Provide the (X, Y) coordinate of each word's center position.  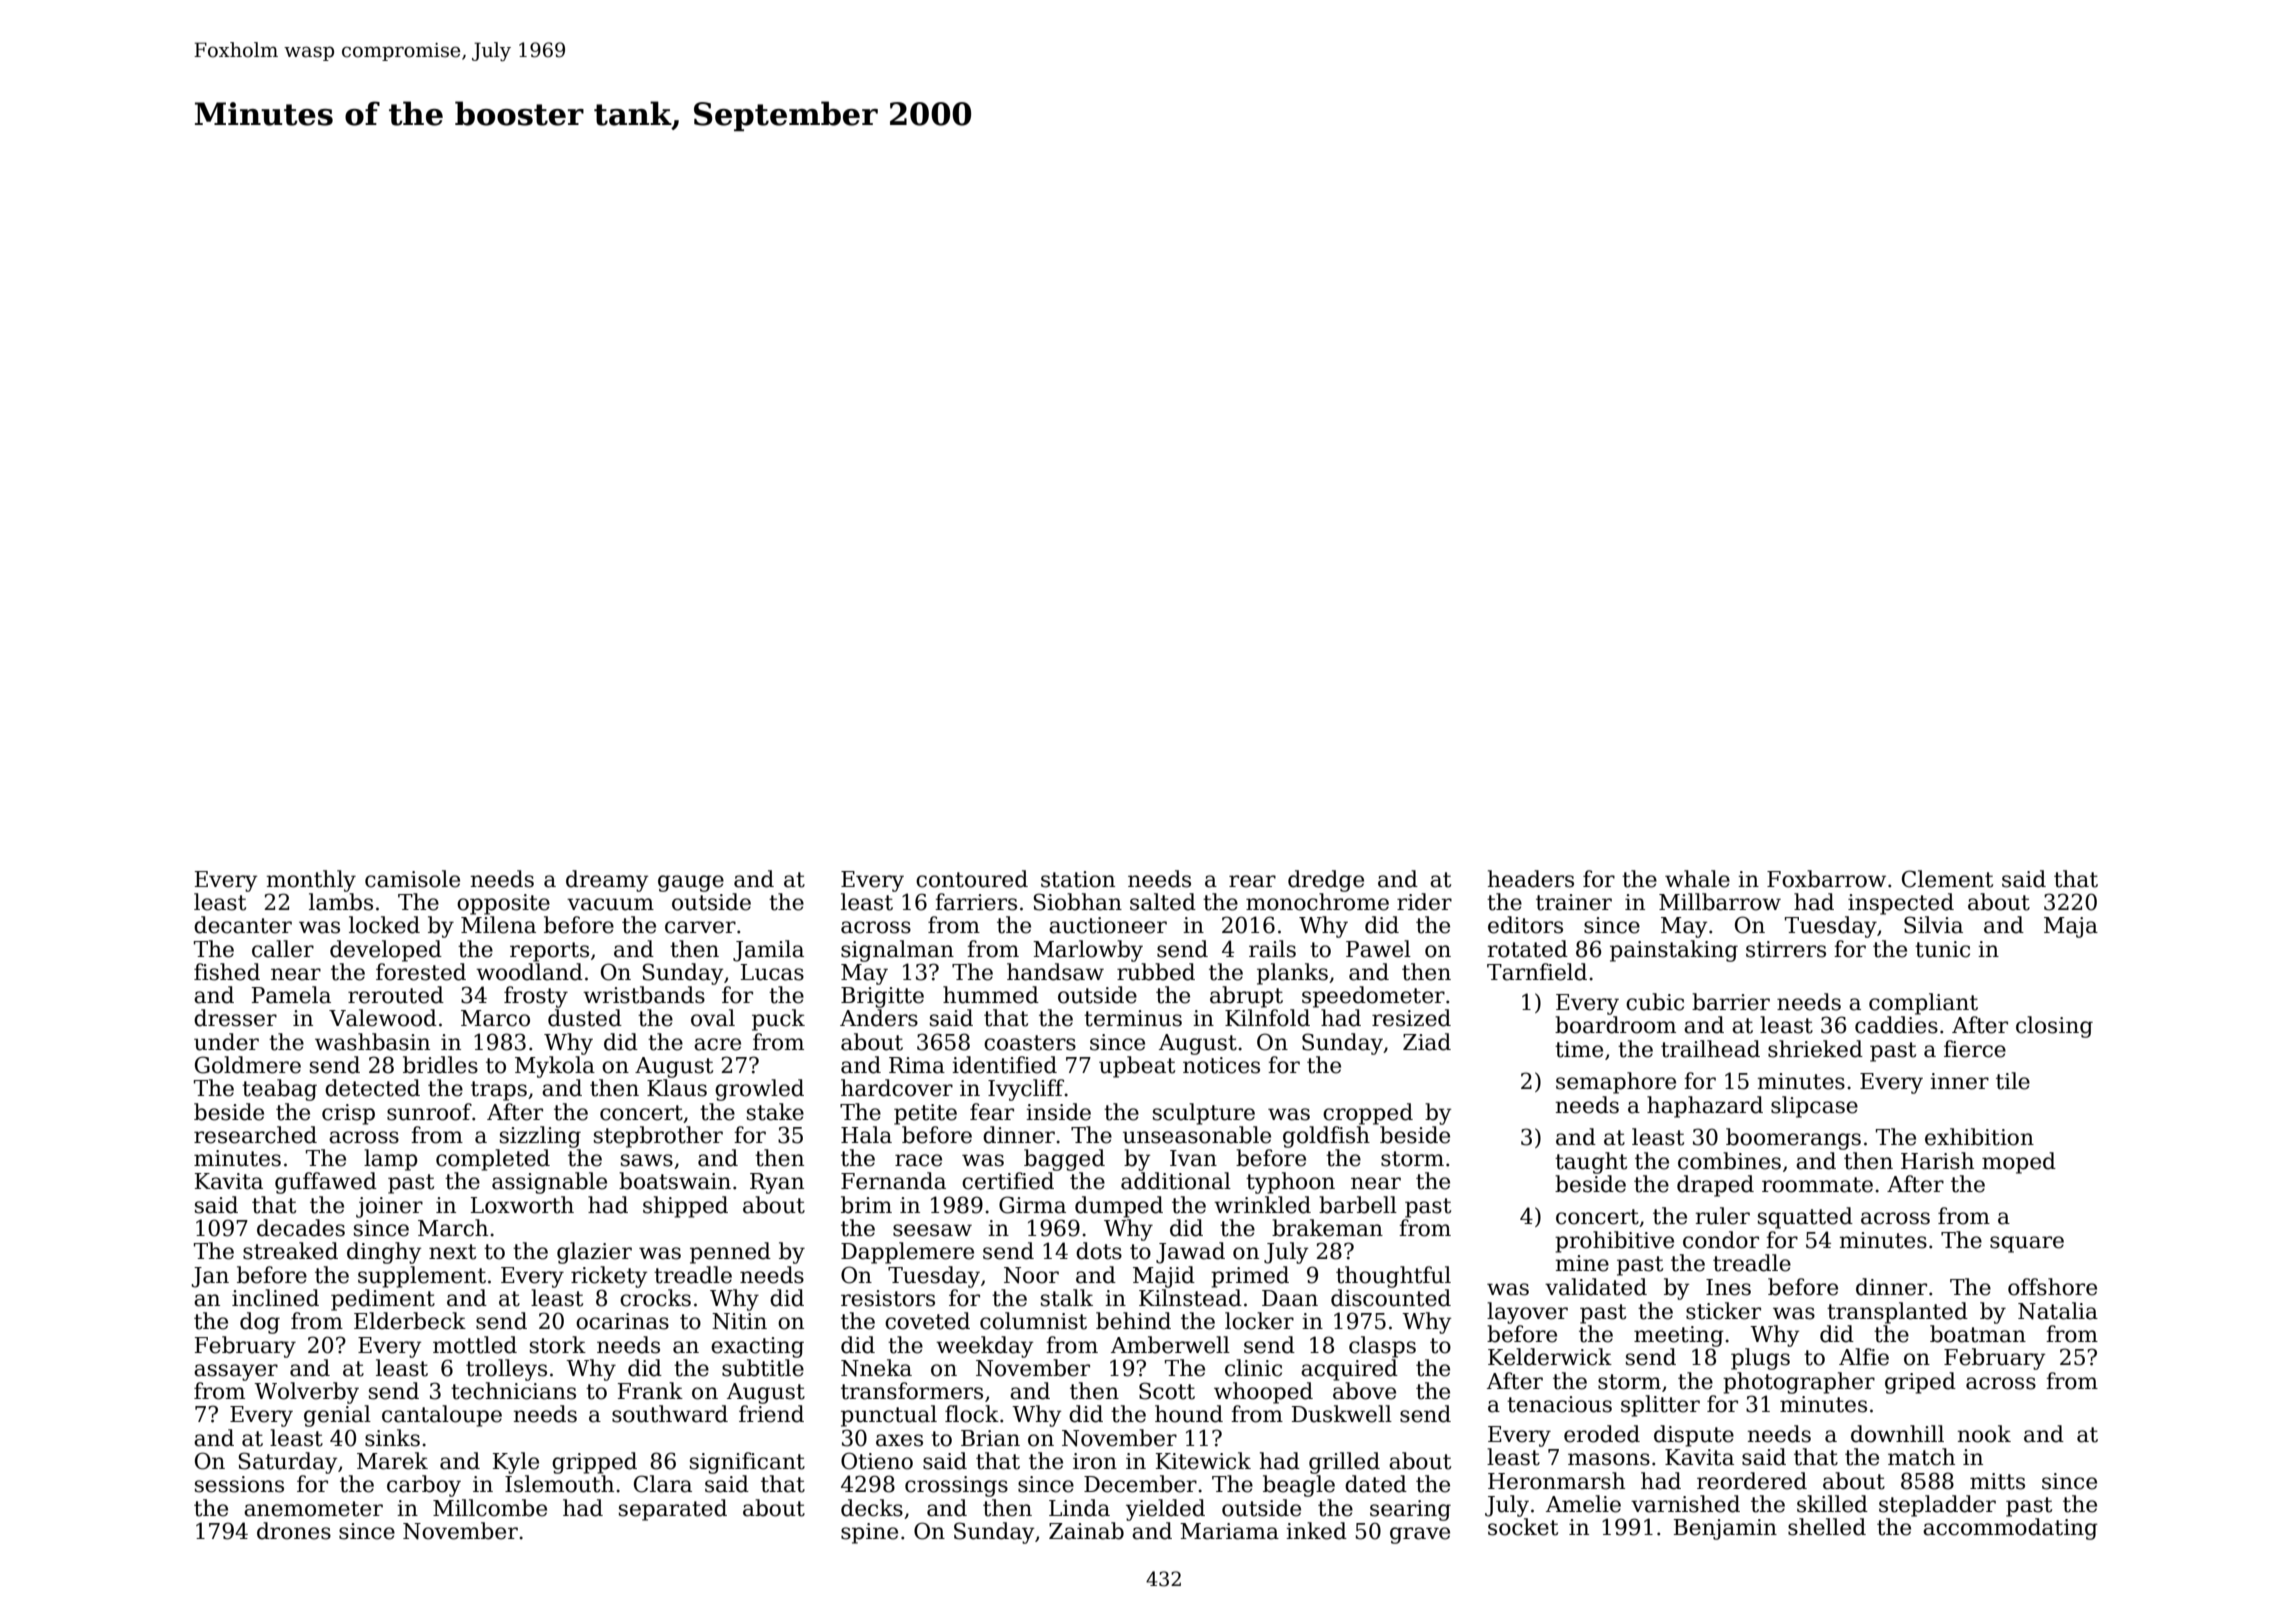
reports (549, 952)
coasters (1030, 1043)
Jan (210, 1277)
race (918, 1160)
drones (294, 1531)
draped (1715, 1186)
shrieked (1815, 1049)
